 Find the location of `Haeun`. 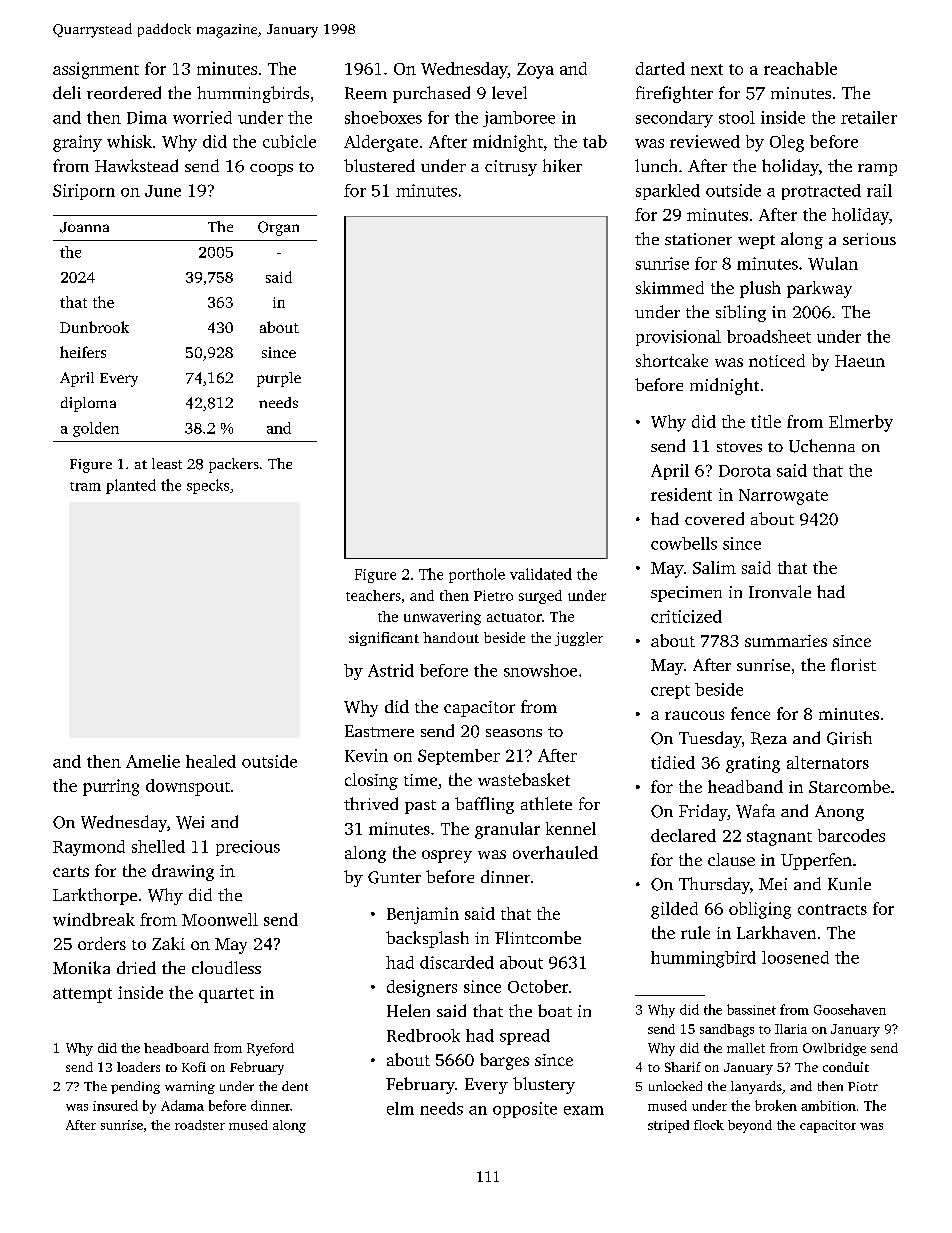

Haeun is located at coordinates (860, 361).
